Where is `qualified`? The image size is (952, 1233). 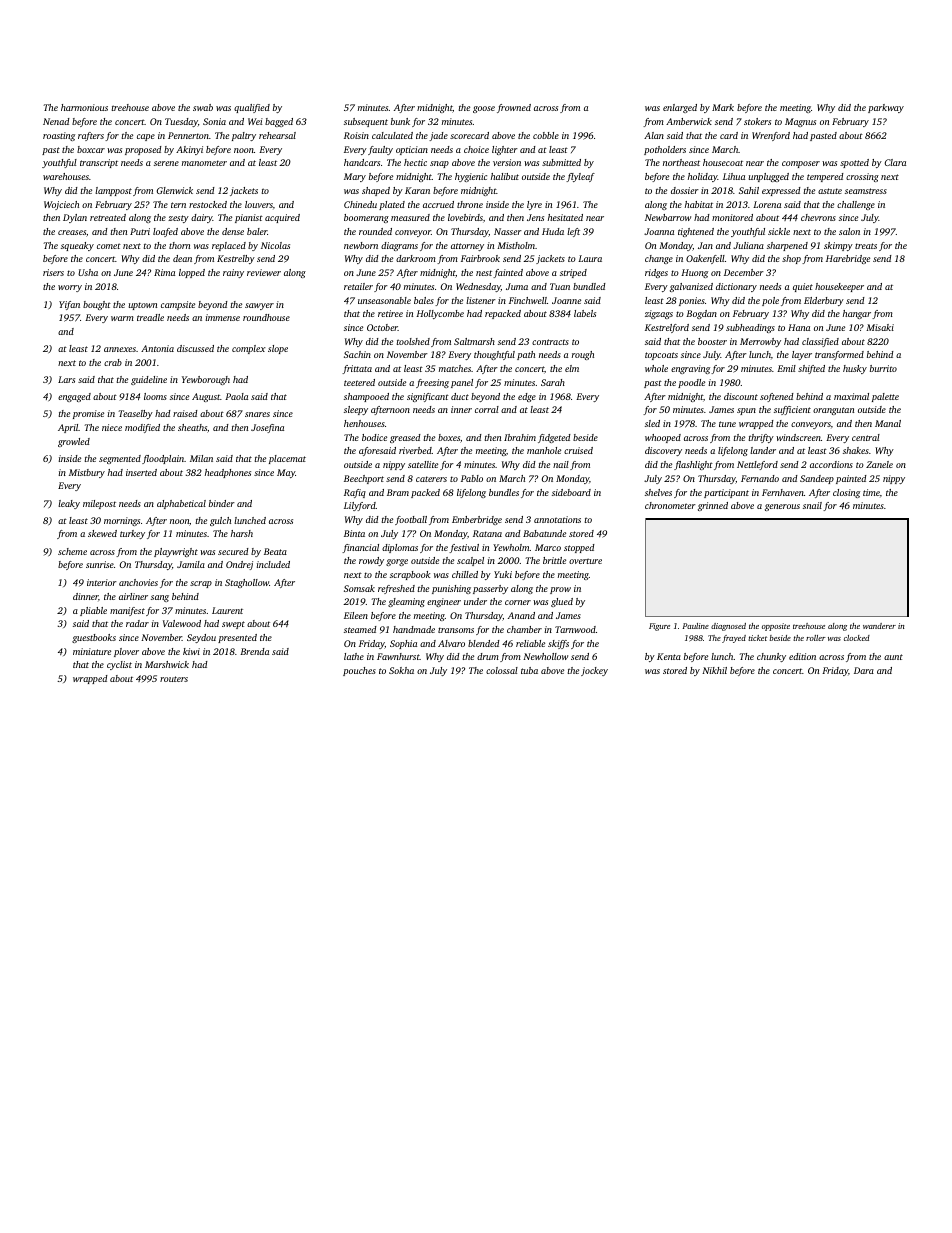 qualified is located at coordinates (252, 108).
